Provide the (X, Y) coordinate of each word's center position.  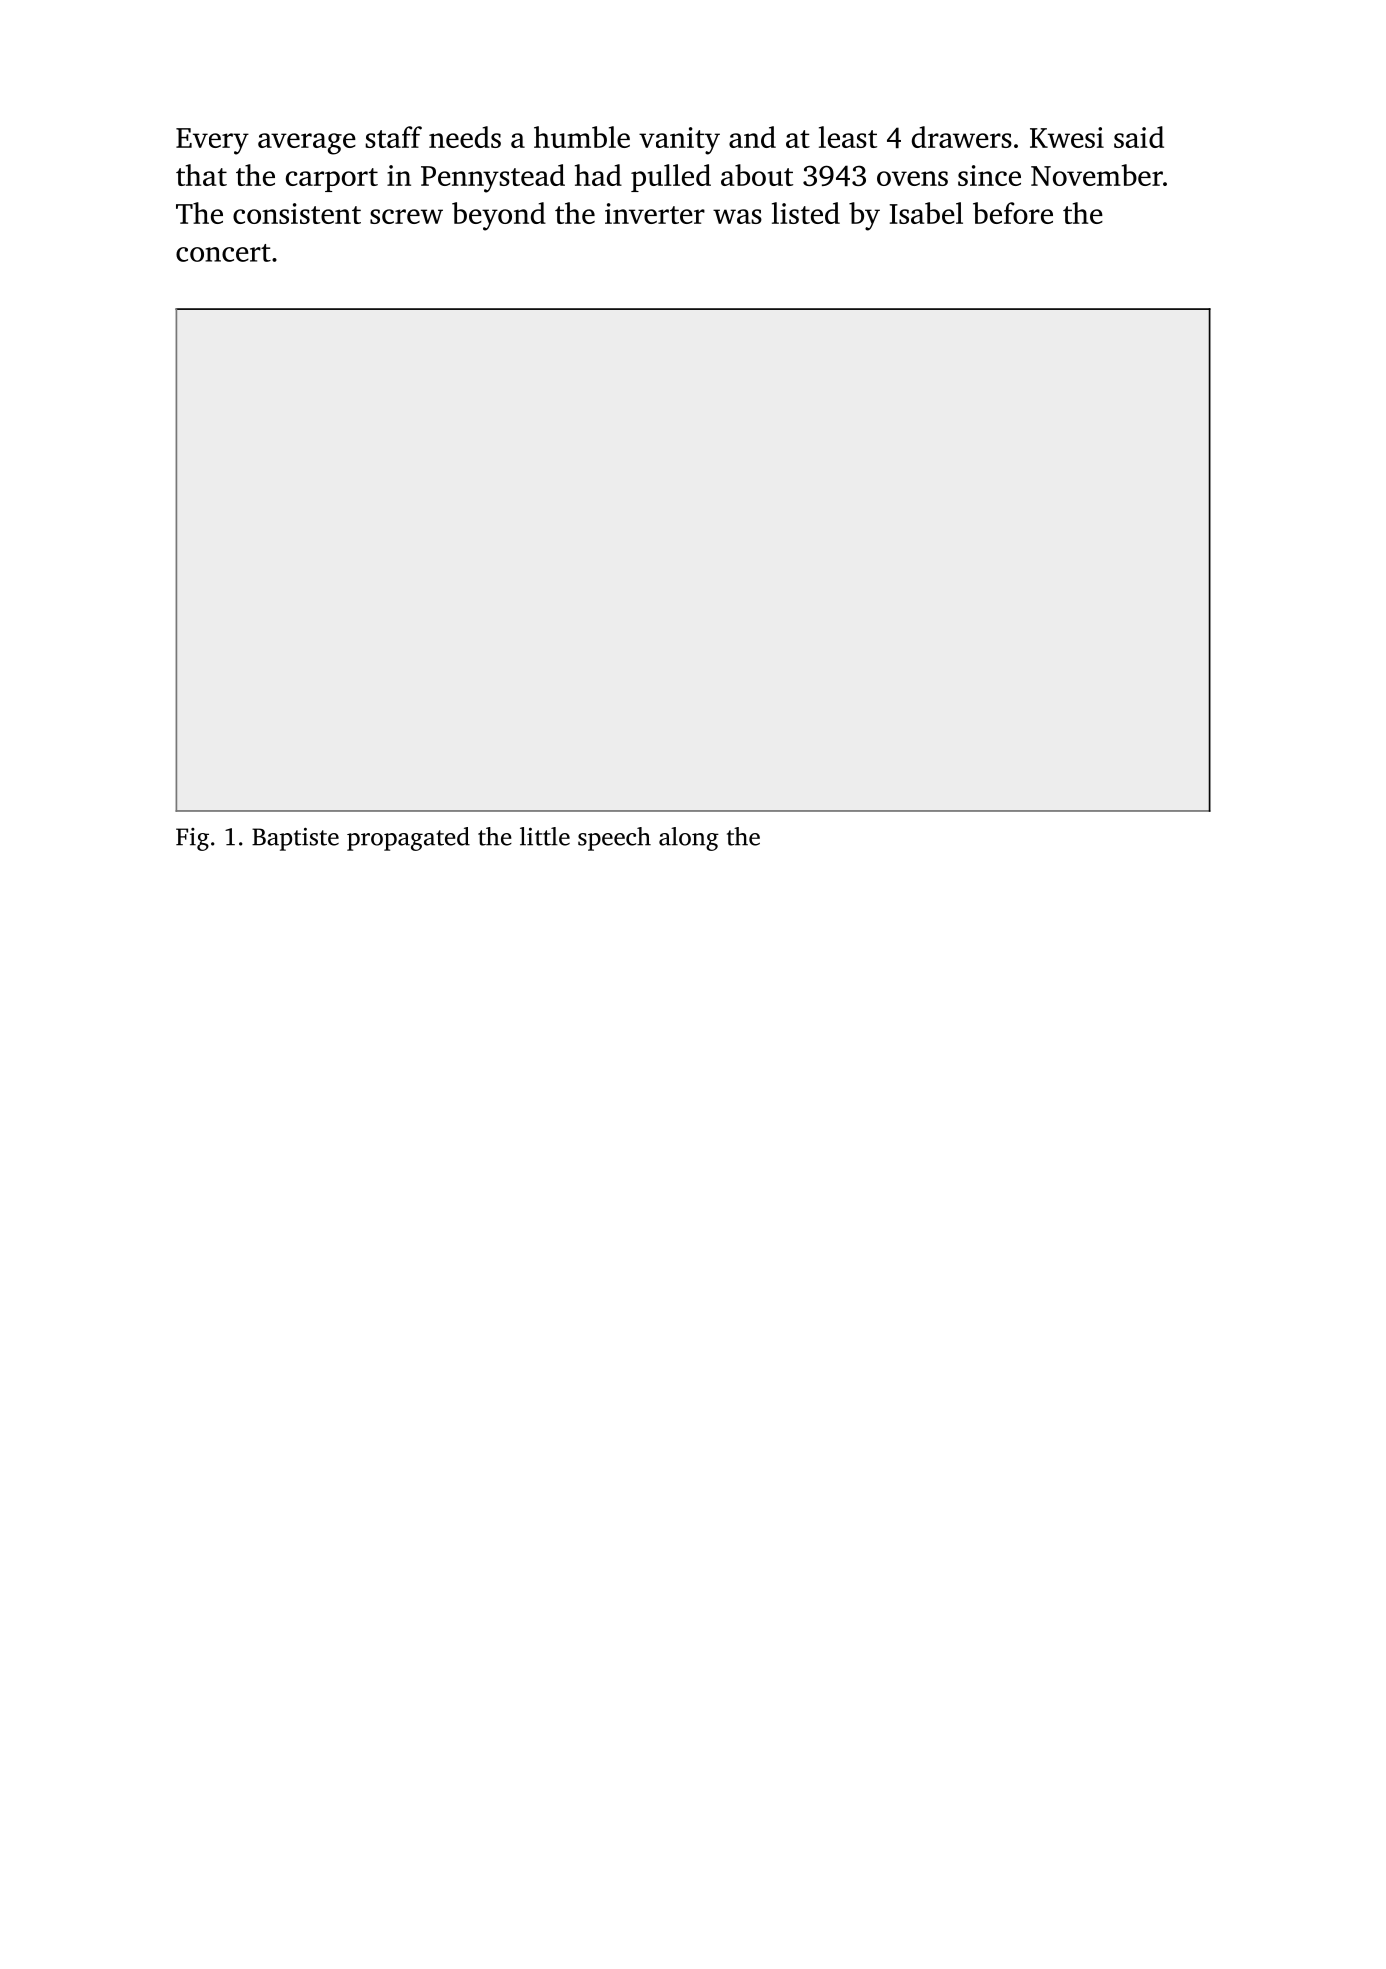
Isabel (926, 213)
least (848, 137)
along (689, 839)
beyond (499, 216)
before (1013, 213)
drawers (962, 137)
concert (223, 253)
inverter (655, 213)
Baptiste (295, 839)
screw (406, 216)
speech (614, 839)
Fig (192, 839)
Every (212, 141)
